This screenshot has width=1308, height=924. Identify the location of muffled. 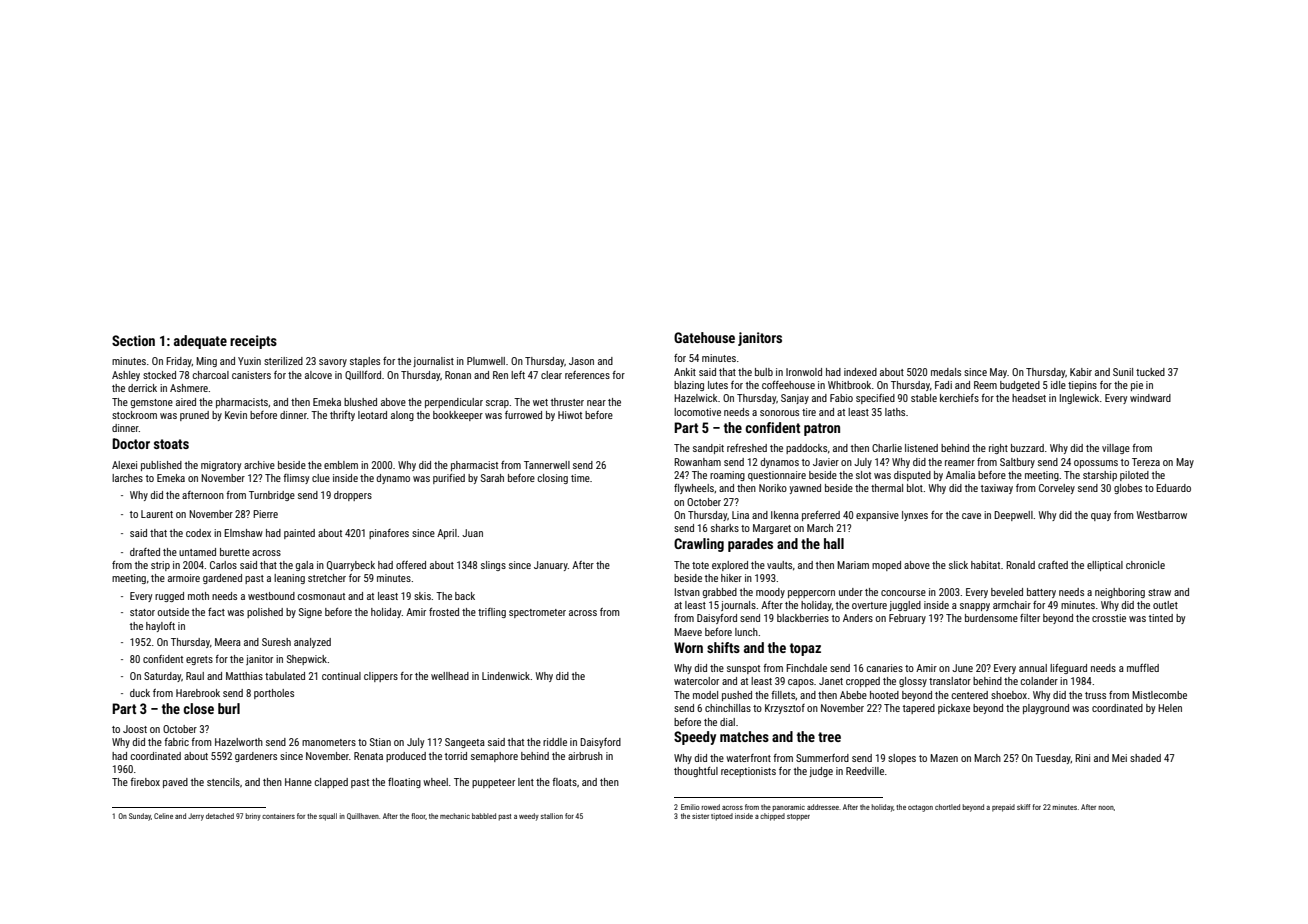
(1143, 668).
